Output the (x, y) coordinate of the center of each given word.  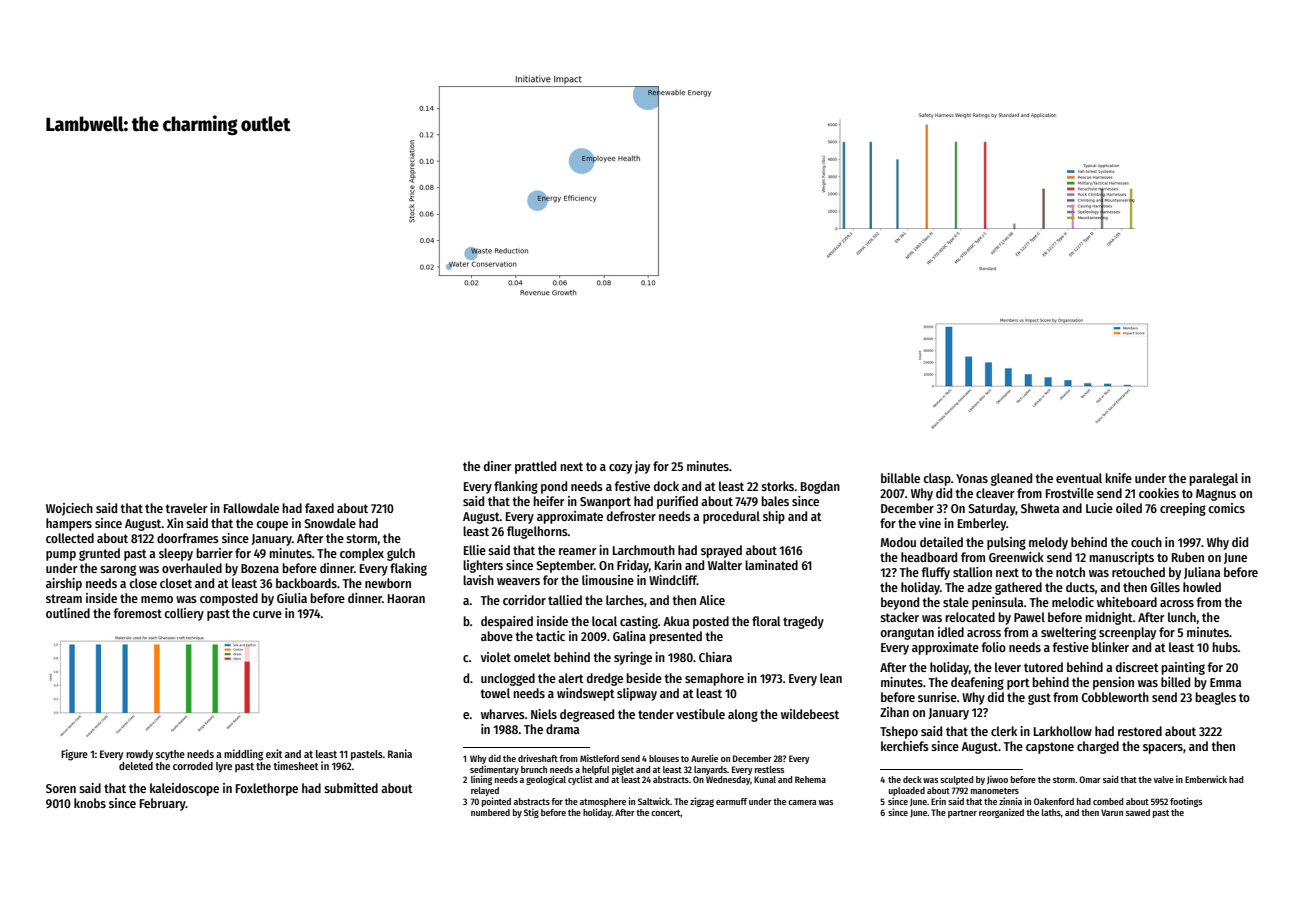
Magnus (1216, 495)
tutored (1043, 667)
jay (642, 467)
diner (498, 466)
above (497, 636)
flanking (516, 487)
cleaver (995, 493)
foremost (137, 613)
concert (666, 813)
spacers (1163, 749)
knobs (90, 803)
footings (1186, 802)
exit (274, 753)
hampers (69, 524)
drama (562, 729)
